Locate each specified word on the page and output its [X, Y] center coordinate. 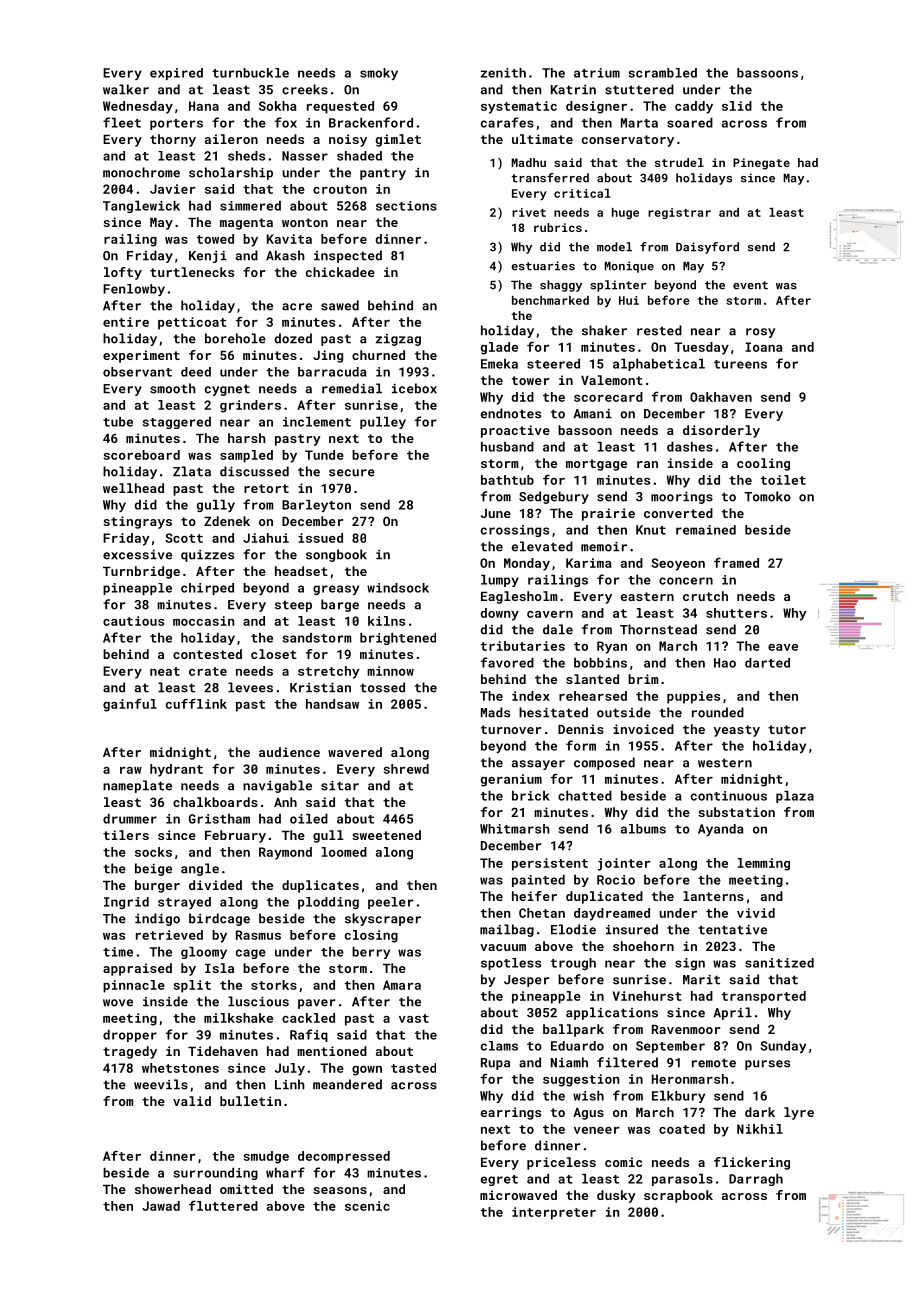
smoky [379, 74]
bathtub [507, 480]
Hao [725, 663]
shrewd [406, 769]
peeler [390, 903]
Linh [290, 1084]
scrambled [662, 73]
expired [176, 74]
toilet [783, 480]
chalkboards [215, 802]
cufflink [196, 703]
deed [196, 372]
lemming [764, 864]
